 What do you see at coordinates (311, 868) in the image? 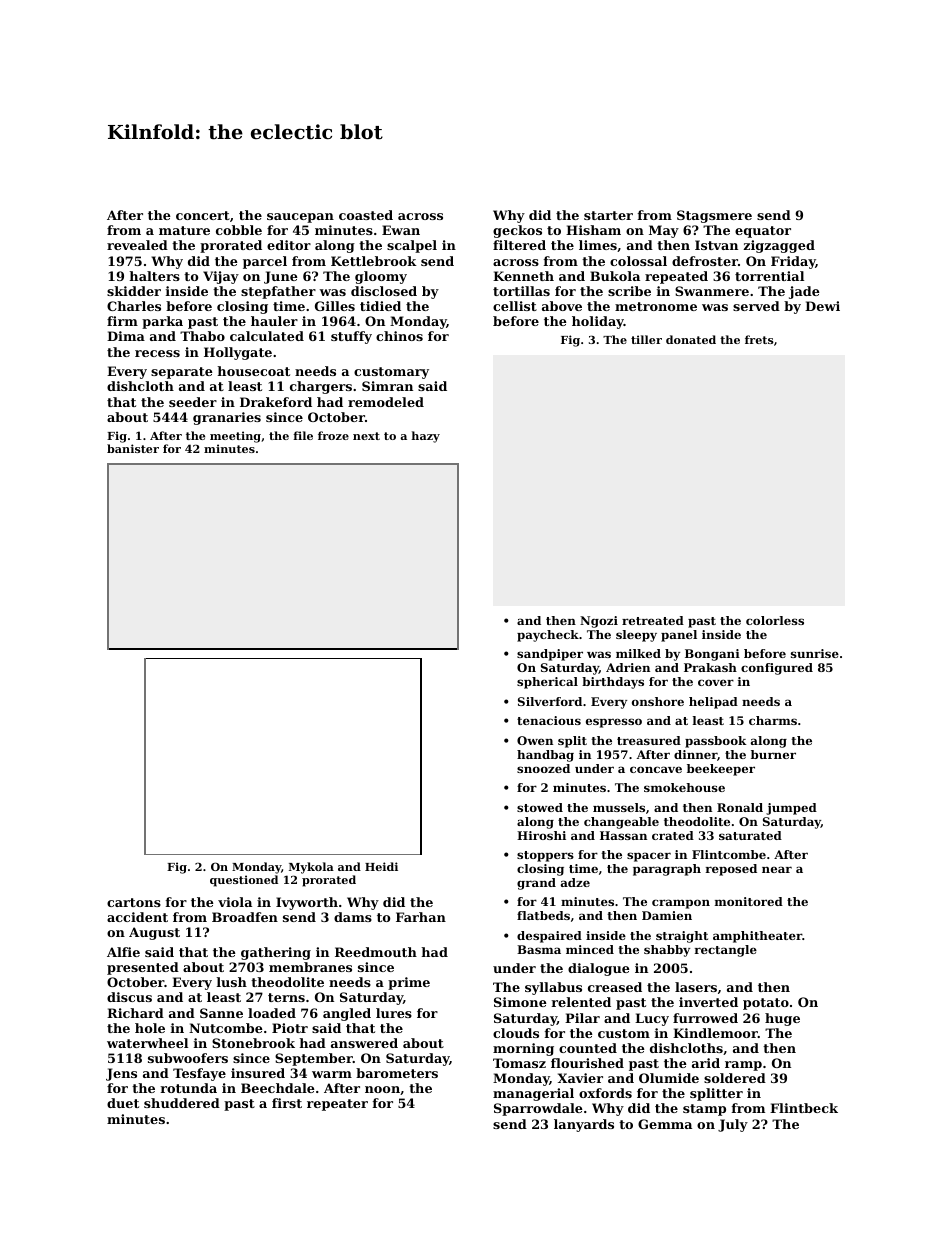
I see `Mykola` at bounding box center [311, 868].
